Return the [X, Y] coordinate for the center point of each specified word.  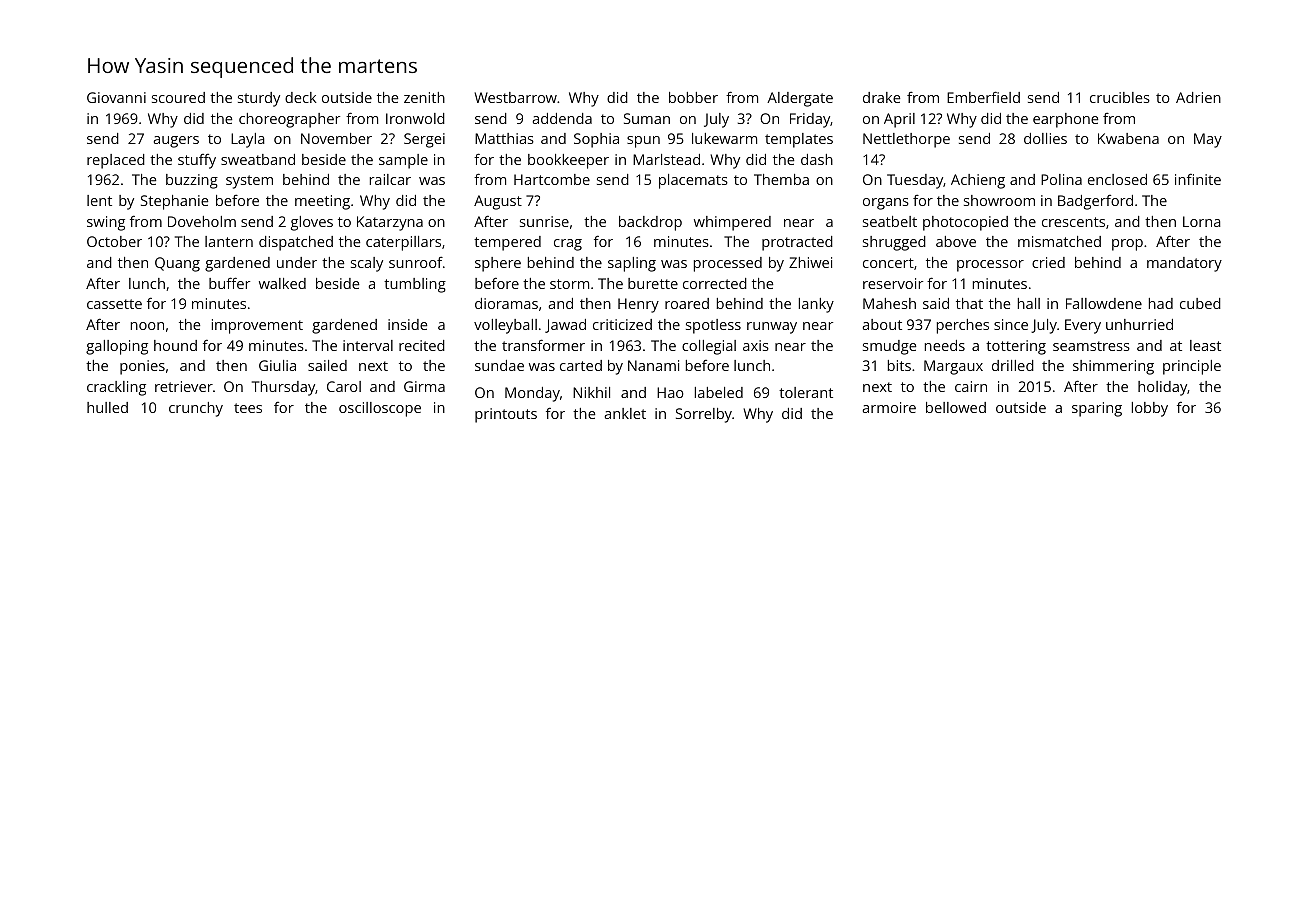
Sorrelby [704, 415]
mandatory [1184, 264]
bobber [693, 97]
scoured [178, 97]
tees [248, 408]
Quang [177, 264]
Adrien [1198, 97]
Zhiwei [810, 262]
